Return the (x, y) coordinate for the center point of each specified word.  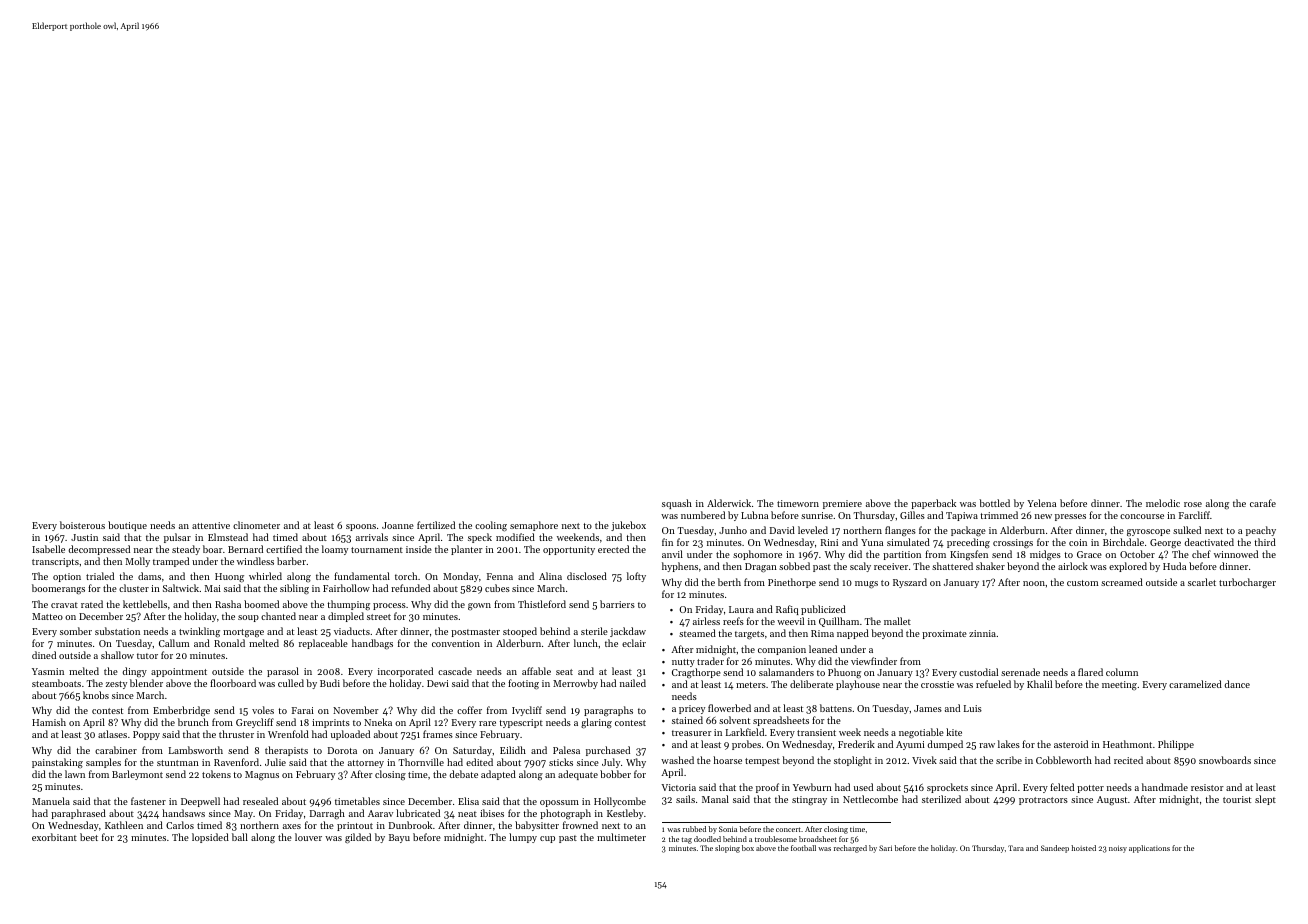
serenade (1020, 672)
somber (76, 631)
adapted (498, 775)
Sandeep (1055, 849)
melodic (1163, 503)
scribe (1009, 760)
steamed (697, 633)
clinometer (256, 525)
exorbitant (54, 837)
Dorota (342, 750)
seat (564, 672)
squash (677, 504)
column (1122, 672)
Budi (330, 683)
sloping (727, 849)
